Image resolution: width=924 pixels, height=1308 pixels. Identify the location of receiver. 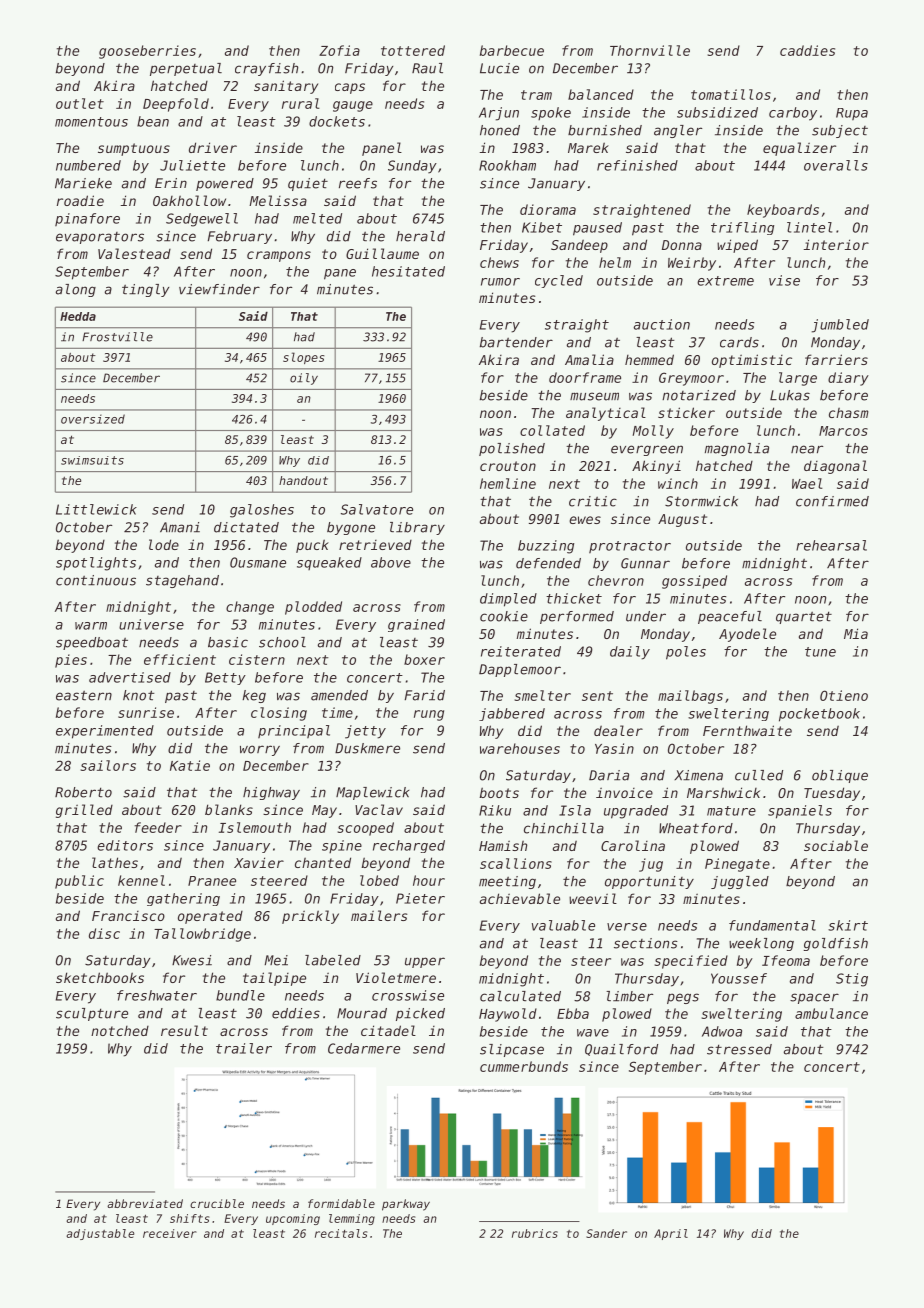
(170, 1233).
